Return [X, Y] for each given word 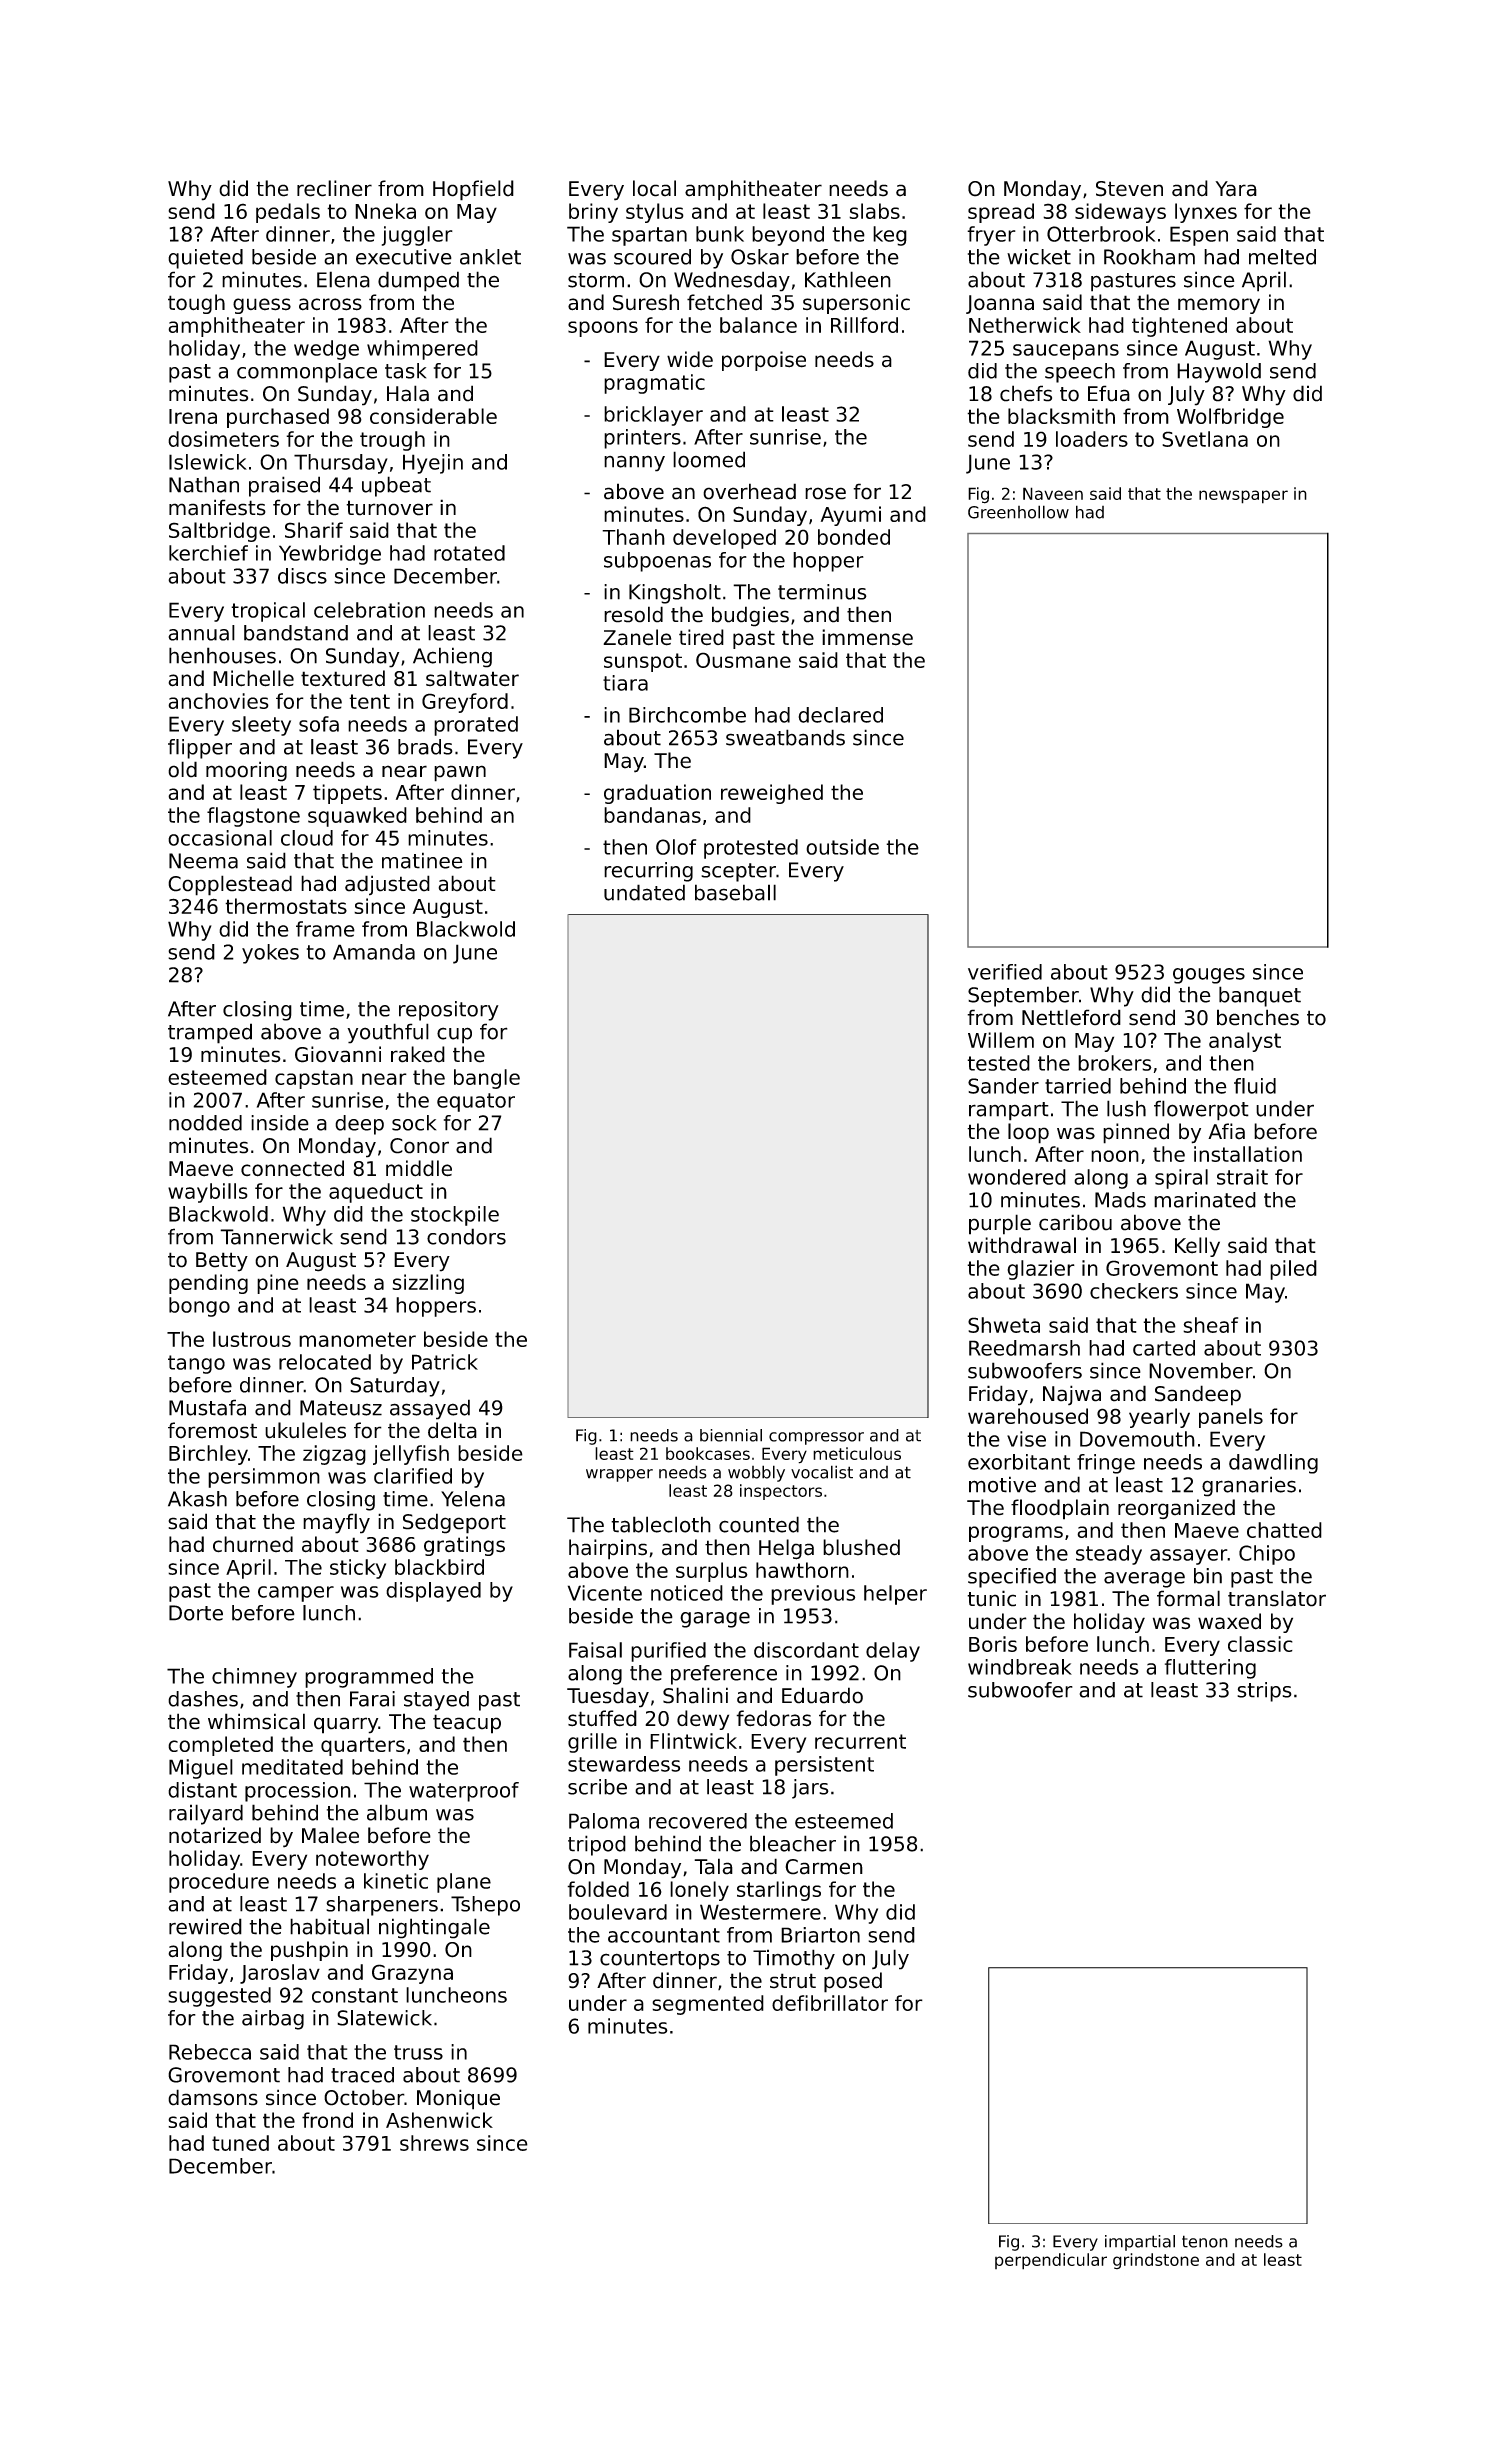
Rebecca [210, 2052]
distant [202, 1790]
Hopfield [473, 190]
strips [1264, 1692]
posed [853, 1982]
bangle [487, 1079]
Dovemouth [1137, 1439]
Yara [1236, 189]
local [654, 188]
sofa [319, 724]
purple [1000, 1224]
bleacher [793, 1843]
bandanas [652, 815]
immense [867, 637]
